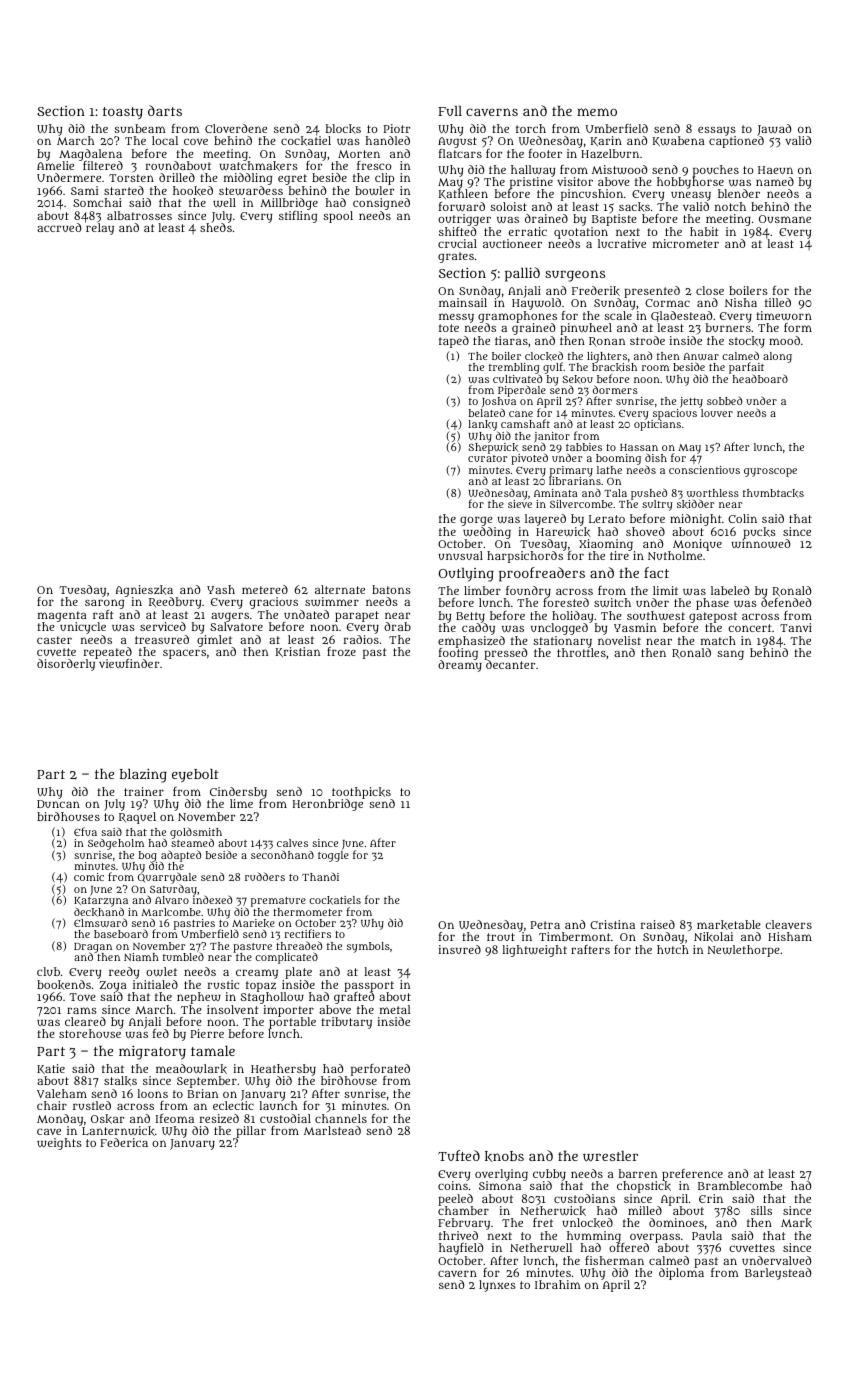 The width and height of the document is (849, 1400). I want to click on unicycle, so click(83, 628).
